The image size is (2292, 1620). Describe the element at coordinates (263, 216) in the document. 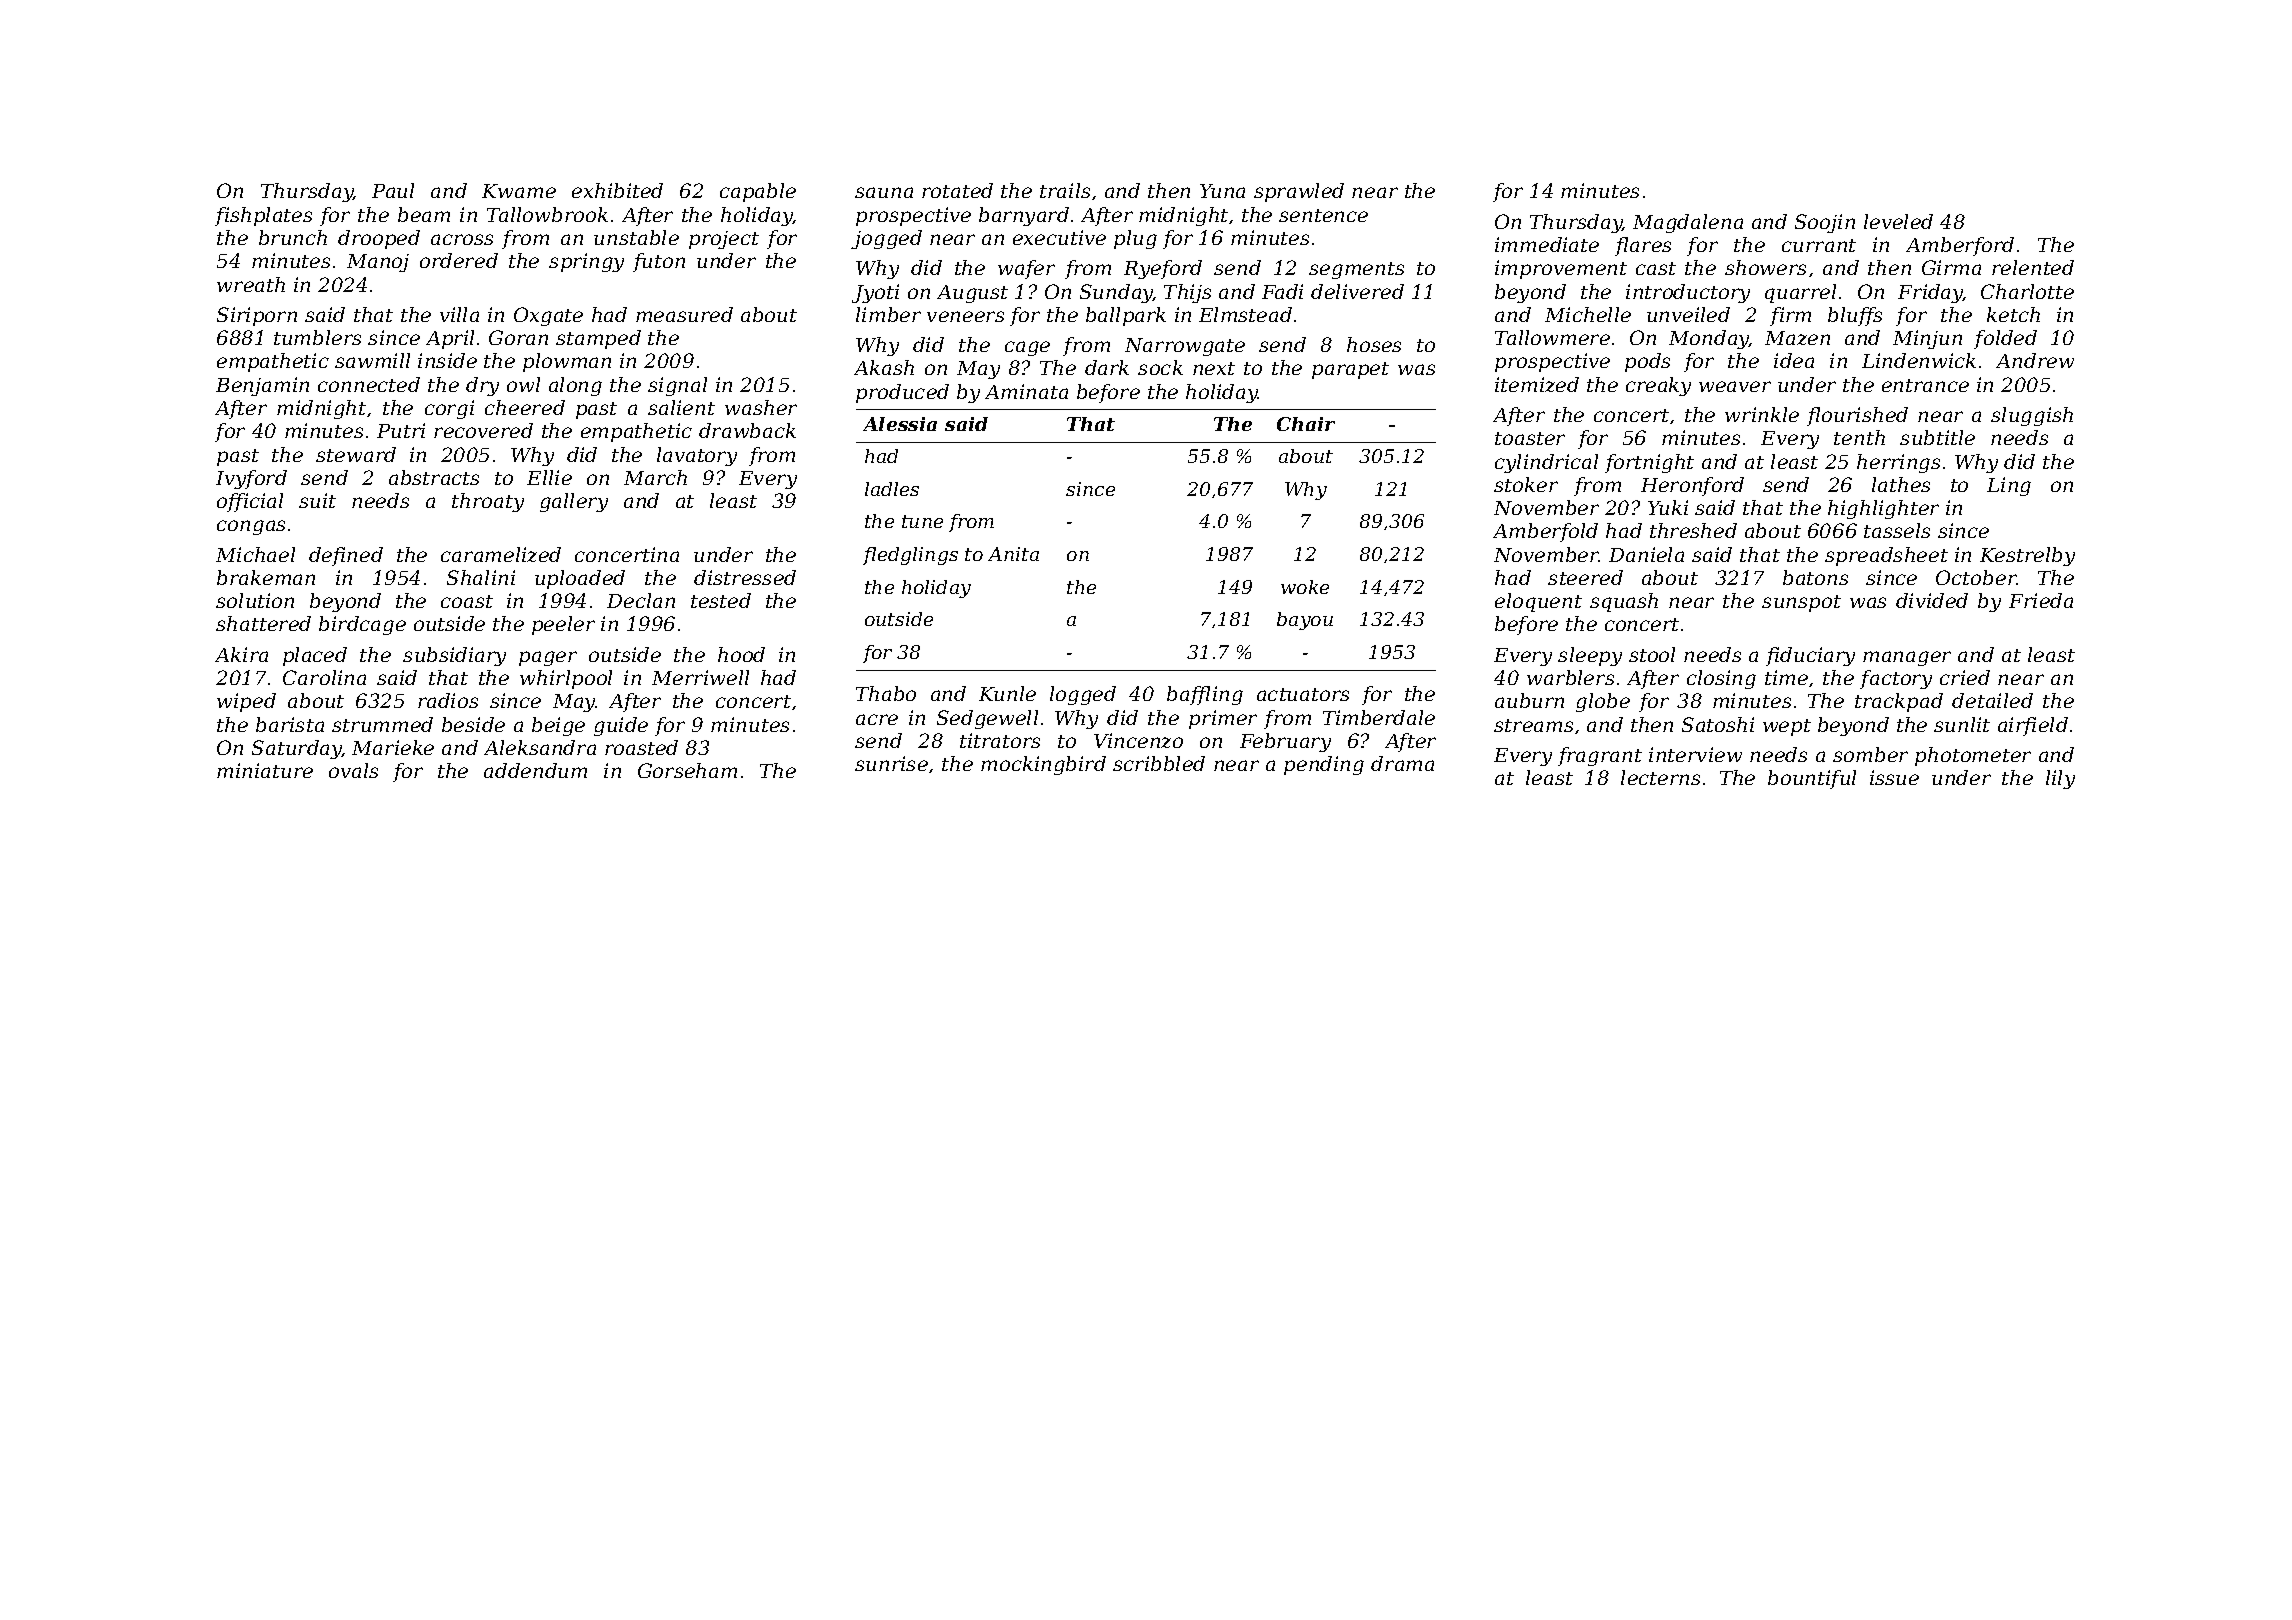

I see `fishplates` at that location.
